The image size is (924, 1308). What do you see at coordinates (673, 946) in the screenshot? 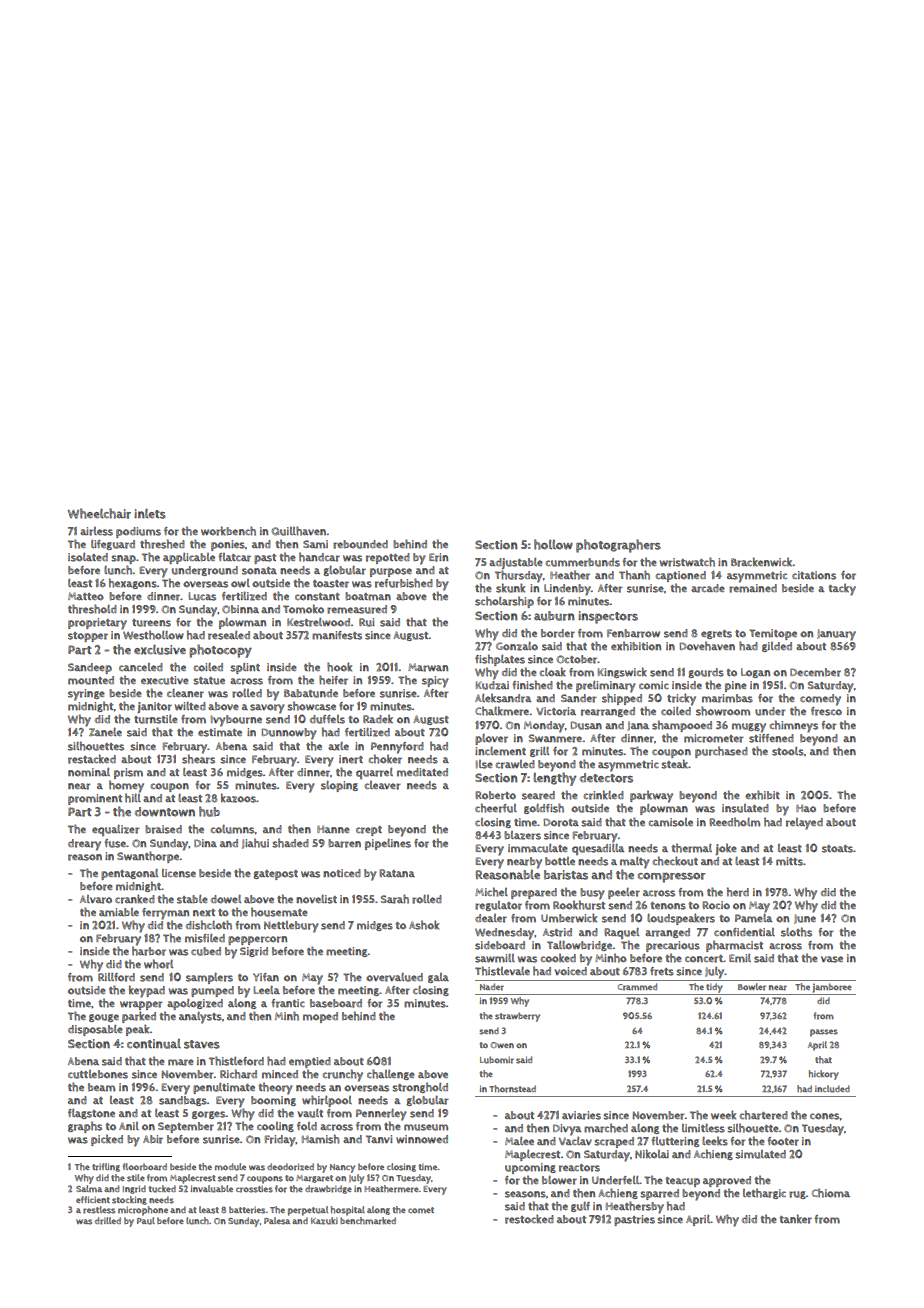
I see `precarious` at bounding box center [673, 946].
